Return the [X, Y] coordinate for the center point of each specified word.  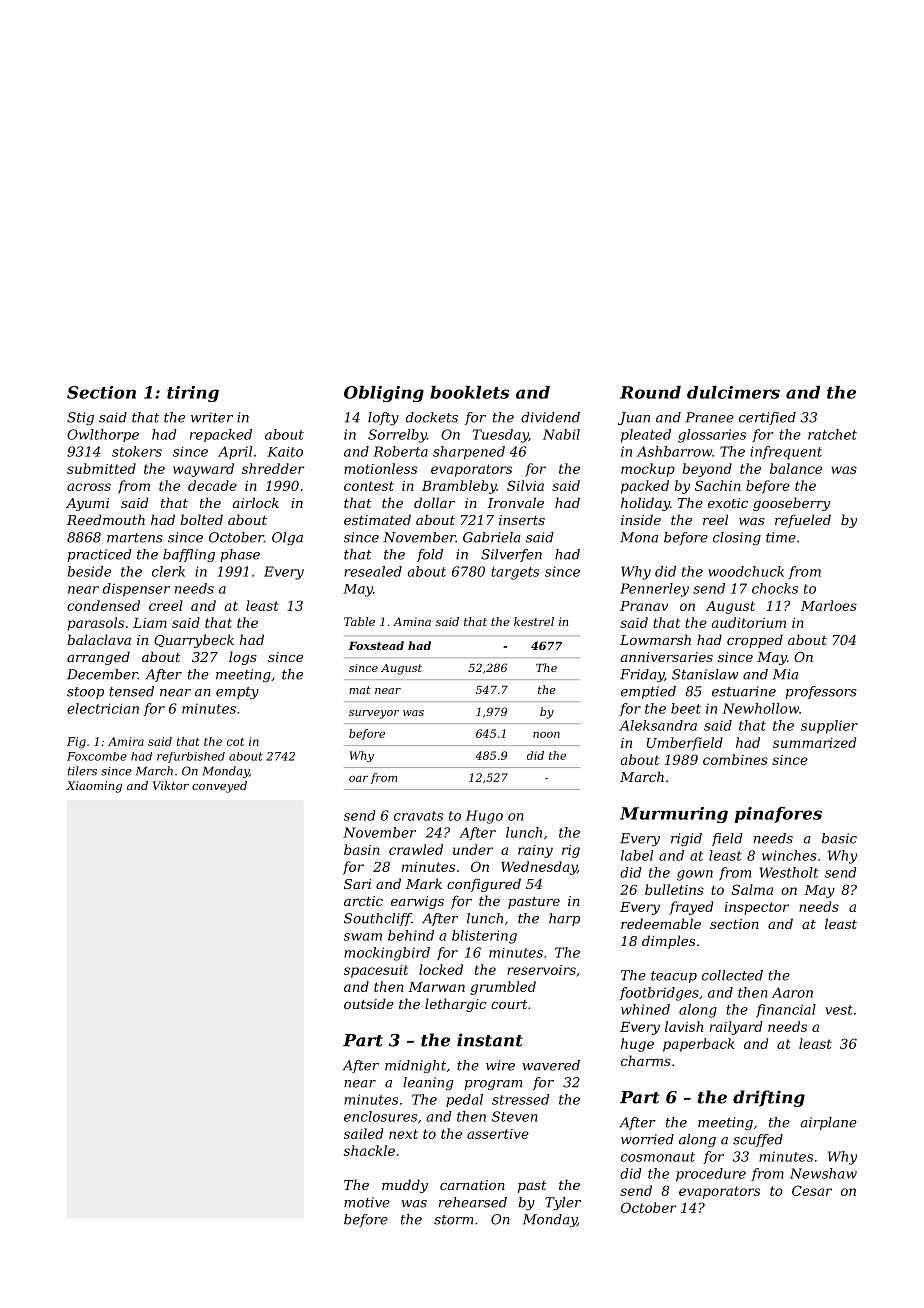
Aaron [792, 992]
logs [243, 658]
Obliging [384, 394]
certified [767, 418]
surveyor [374, 714]
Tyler [563, 1203]
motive [367, 1202]
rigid [686, 839]
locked [441, 969]
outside [369, 1003]
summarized [814, 742]
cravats [418, 816]
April [235, 452]
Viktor [171, 785]
